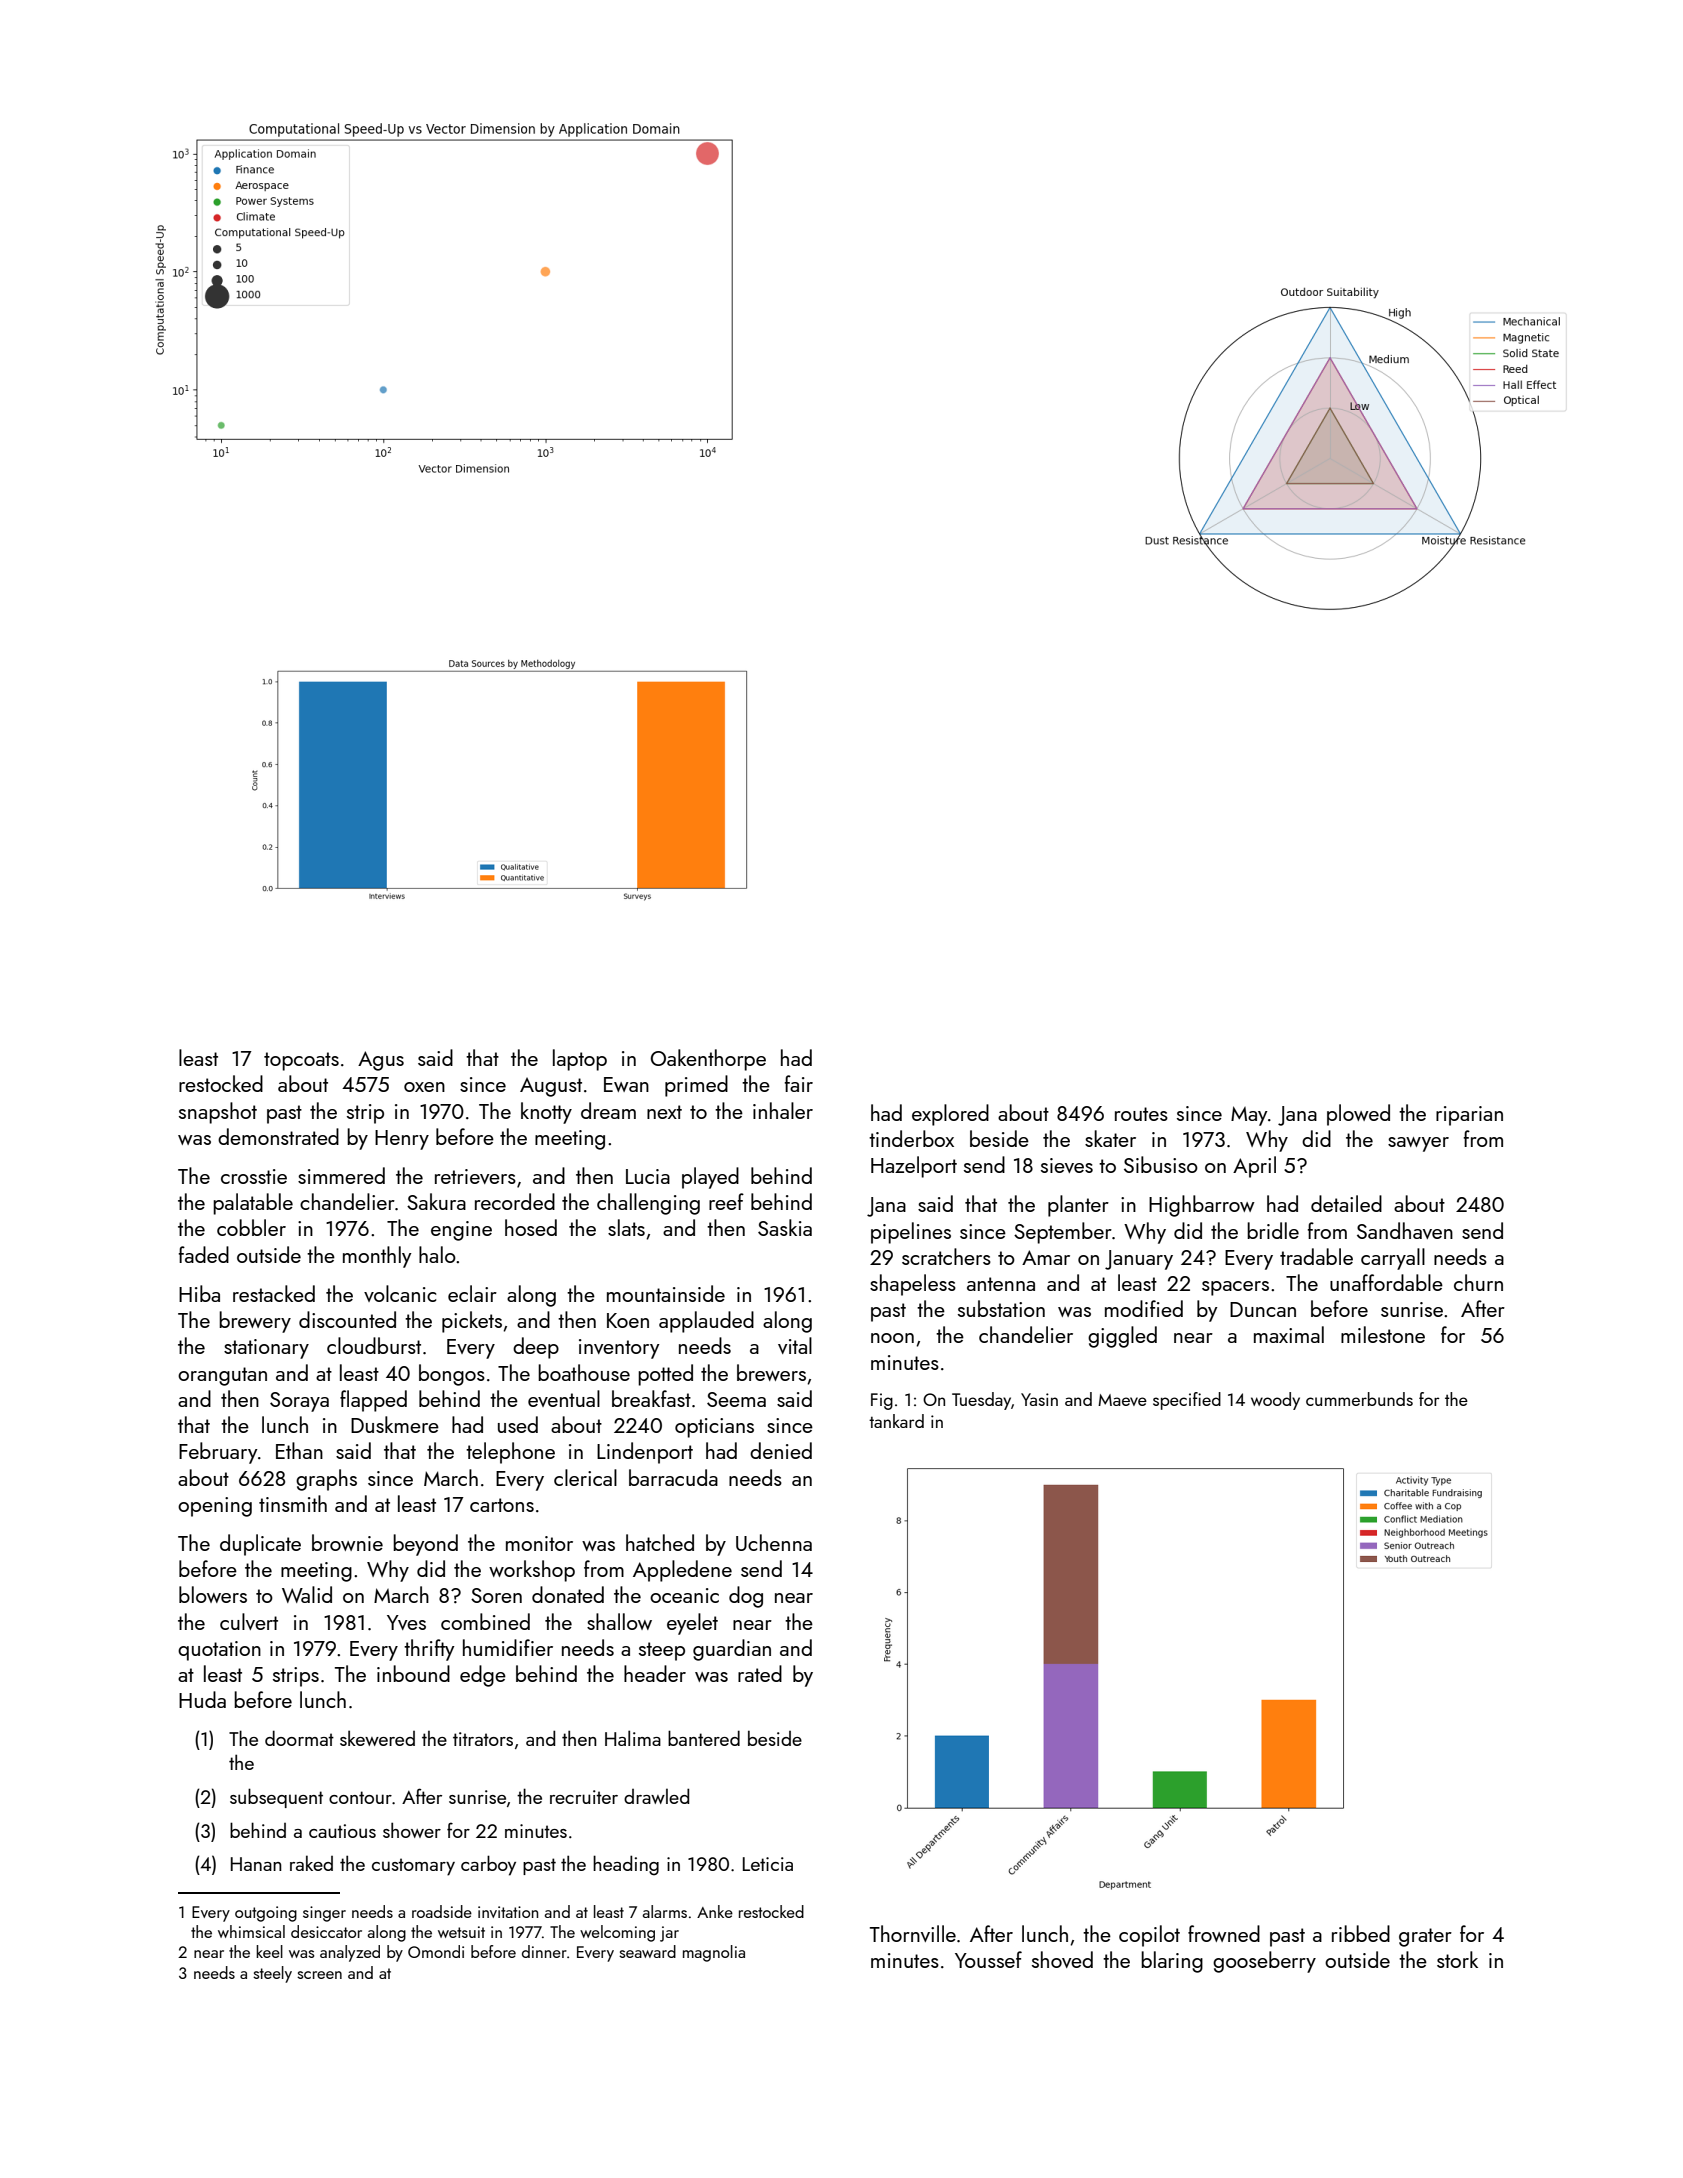  Describe the element at coordinates (395, 1424) in the screenshot. I see `Duskmere` at that location.
